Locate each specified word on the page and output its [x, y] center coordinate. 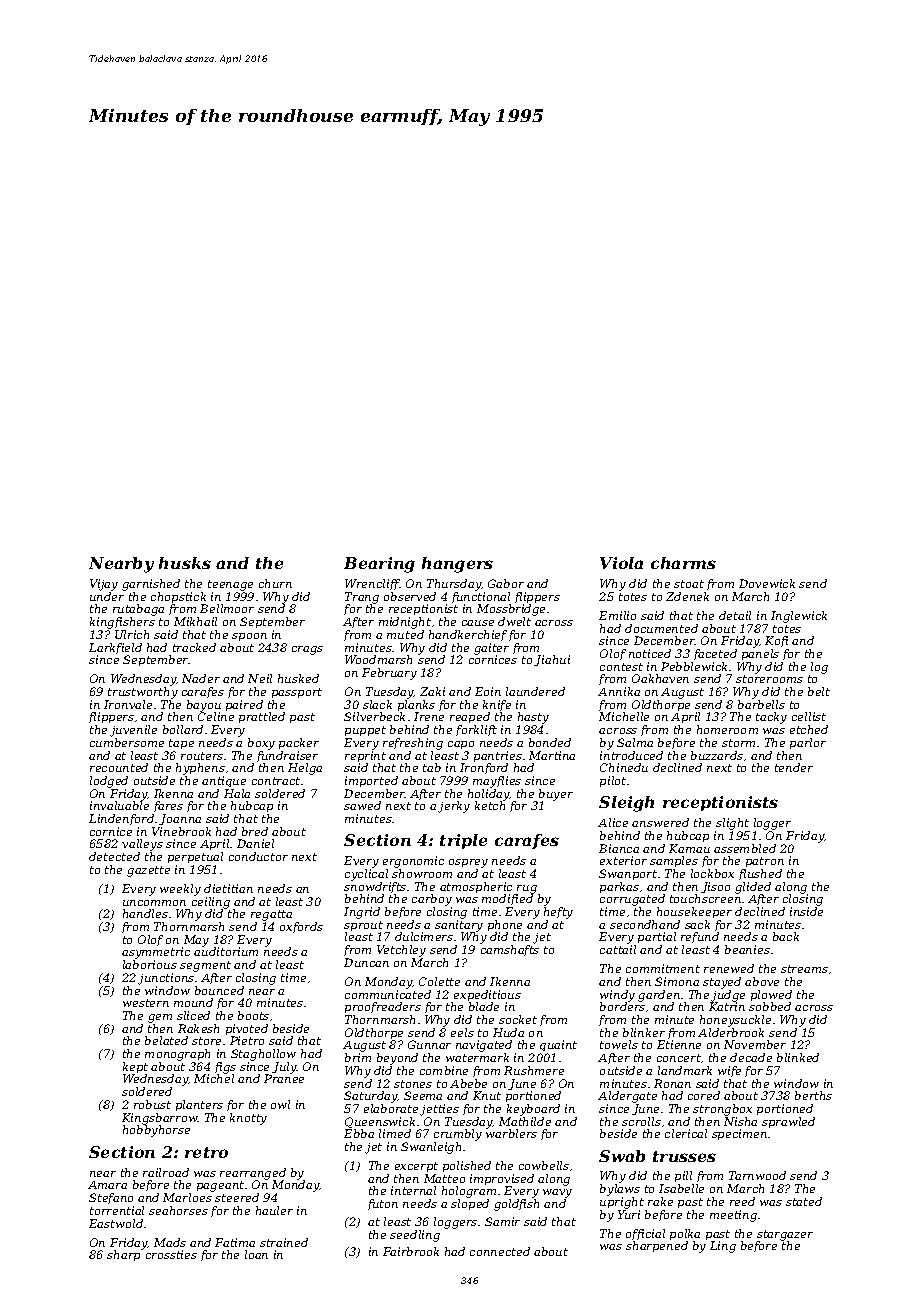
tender [794, 767]
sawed [362, 805]
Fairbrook [411, 1251]
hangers [457, 565]
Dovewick [767, 583]
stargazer [785, 1235]
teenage [230, 585]
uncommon [154, 903]
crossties [171, 1254]
